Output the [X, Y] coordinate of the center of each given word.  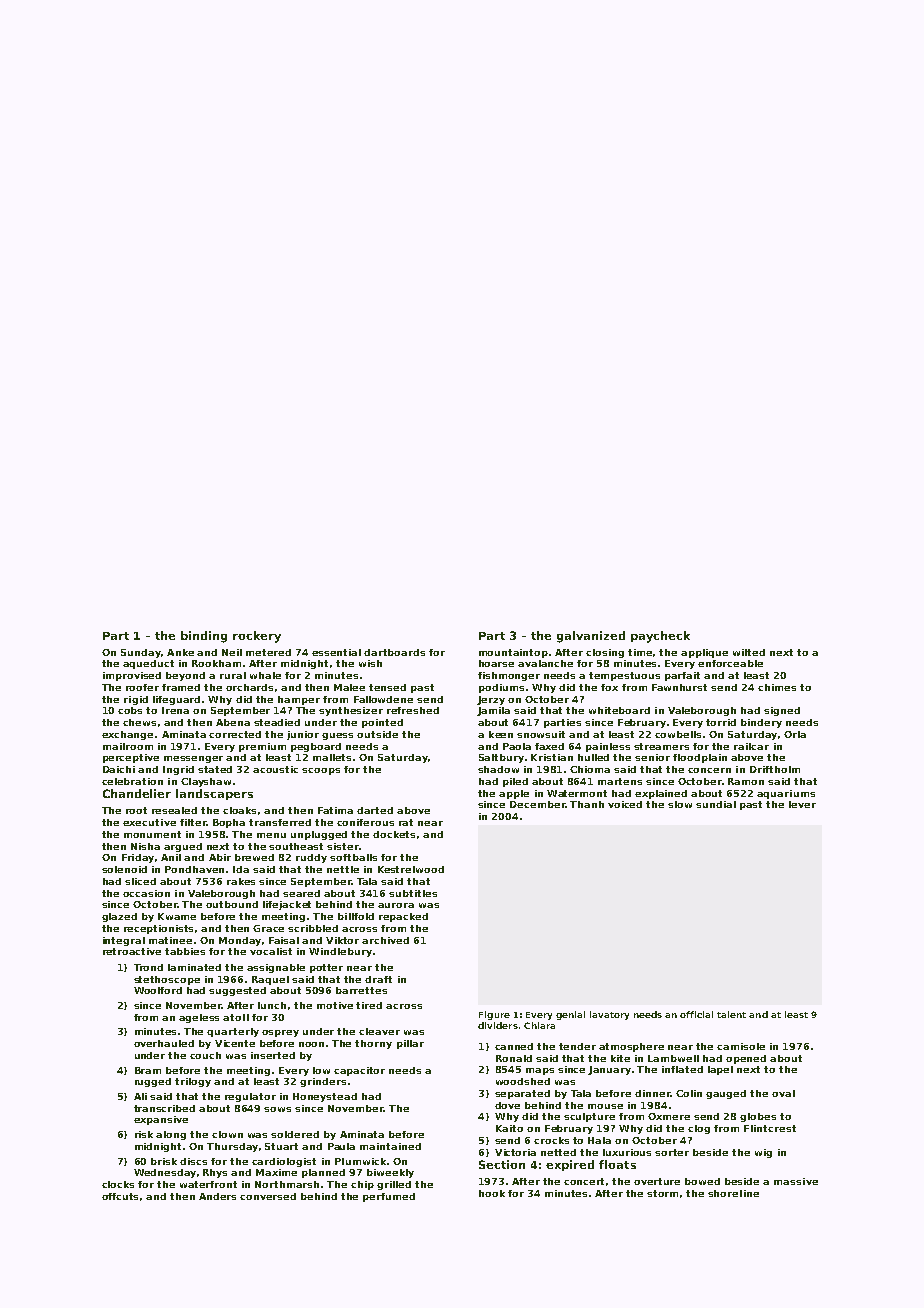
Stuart [281, 1146]
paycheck [660, 637]
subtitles [413, 893]
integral [124, 941]
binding [204, 637]
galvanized [591, 637]
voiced [625, 804]
